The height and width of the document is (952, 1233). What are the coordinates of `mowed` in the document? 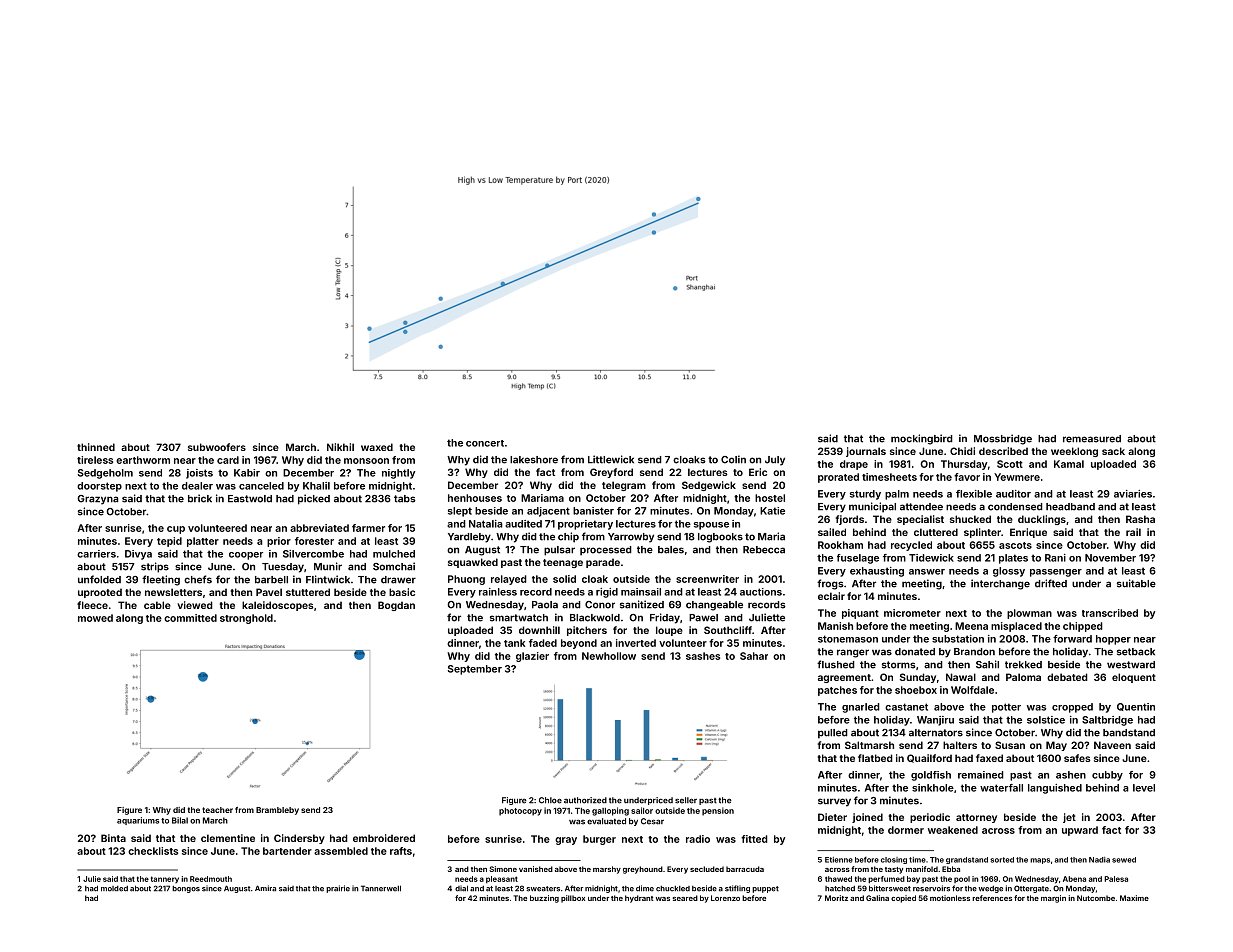 It's located at (95, 618).
